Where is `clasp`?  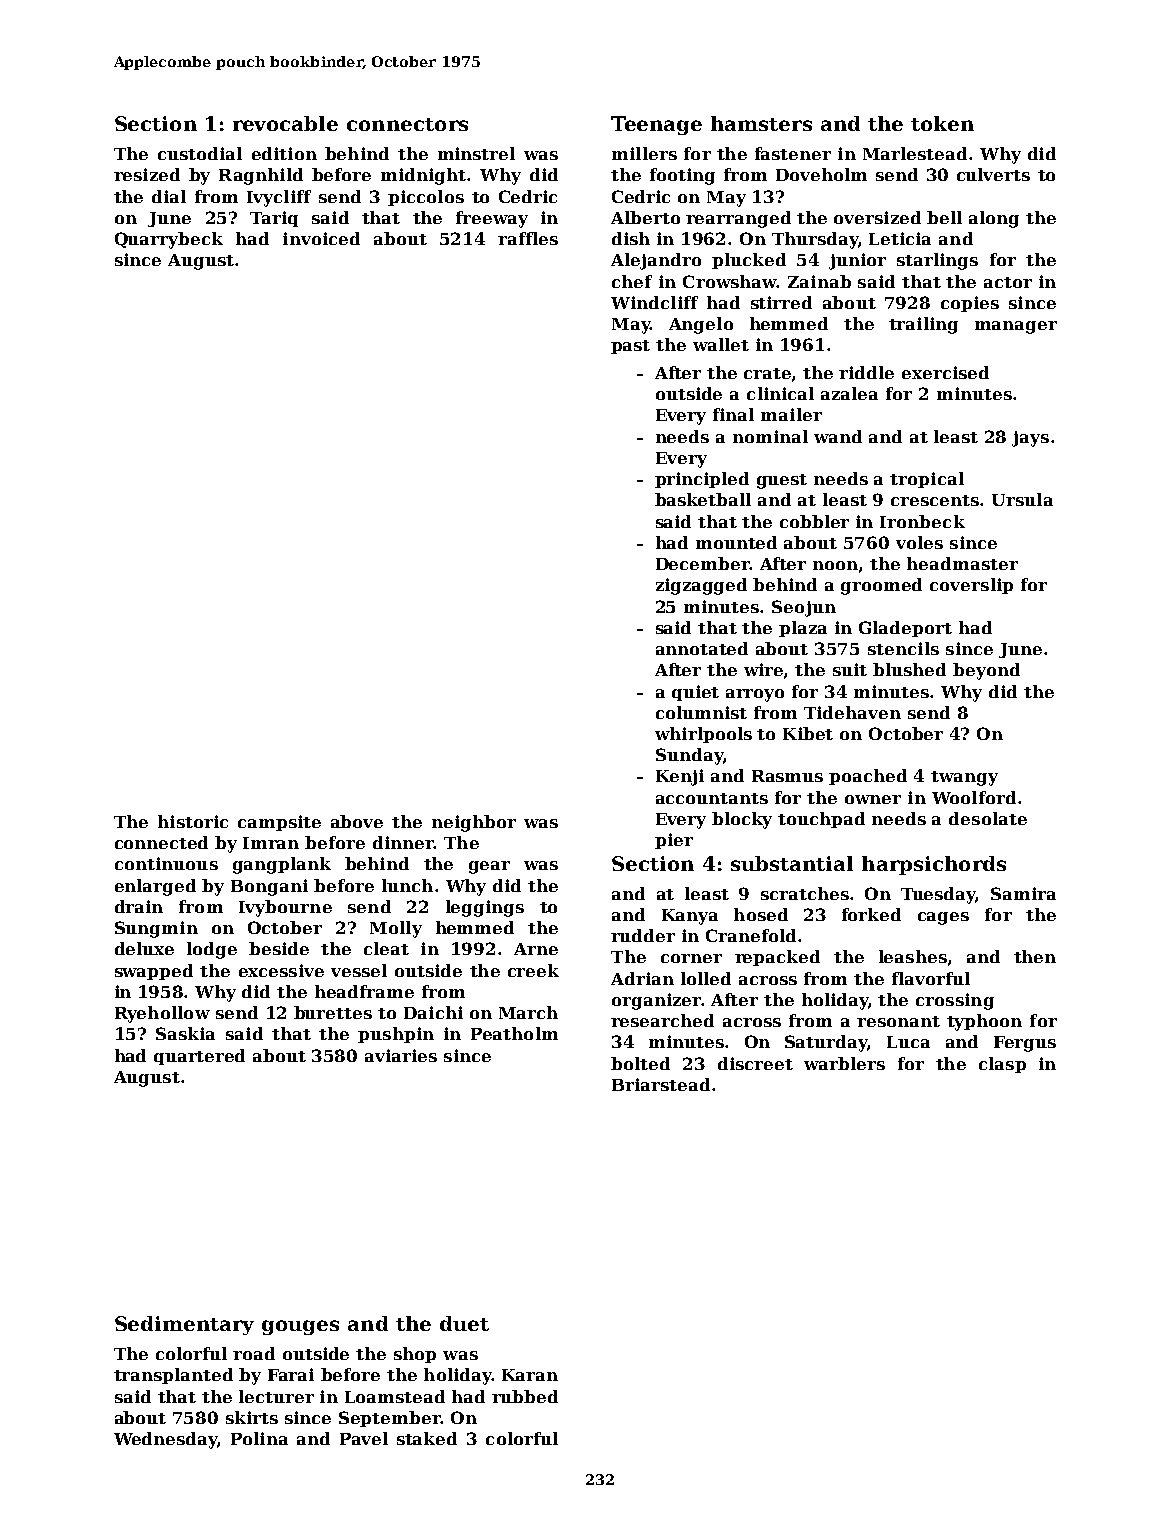 clasp is located at coordinates (1002, 1065).
